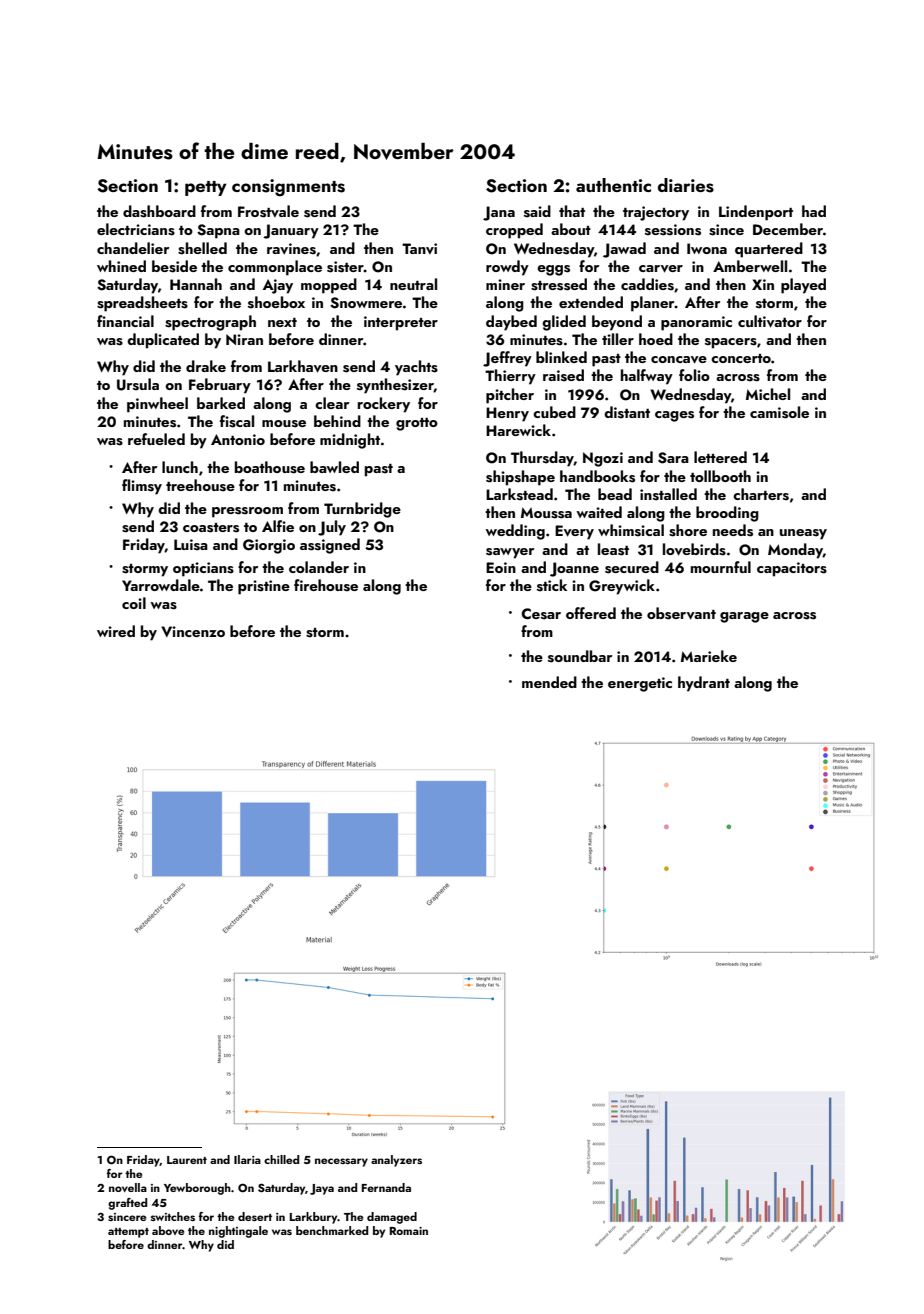 This screenshot has width=924, height=1314. I want to click on Romain, so click(409, 1231).
